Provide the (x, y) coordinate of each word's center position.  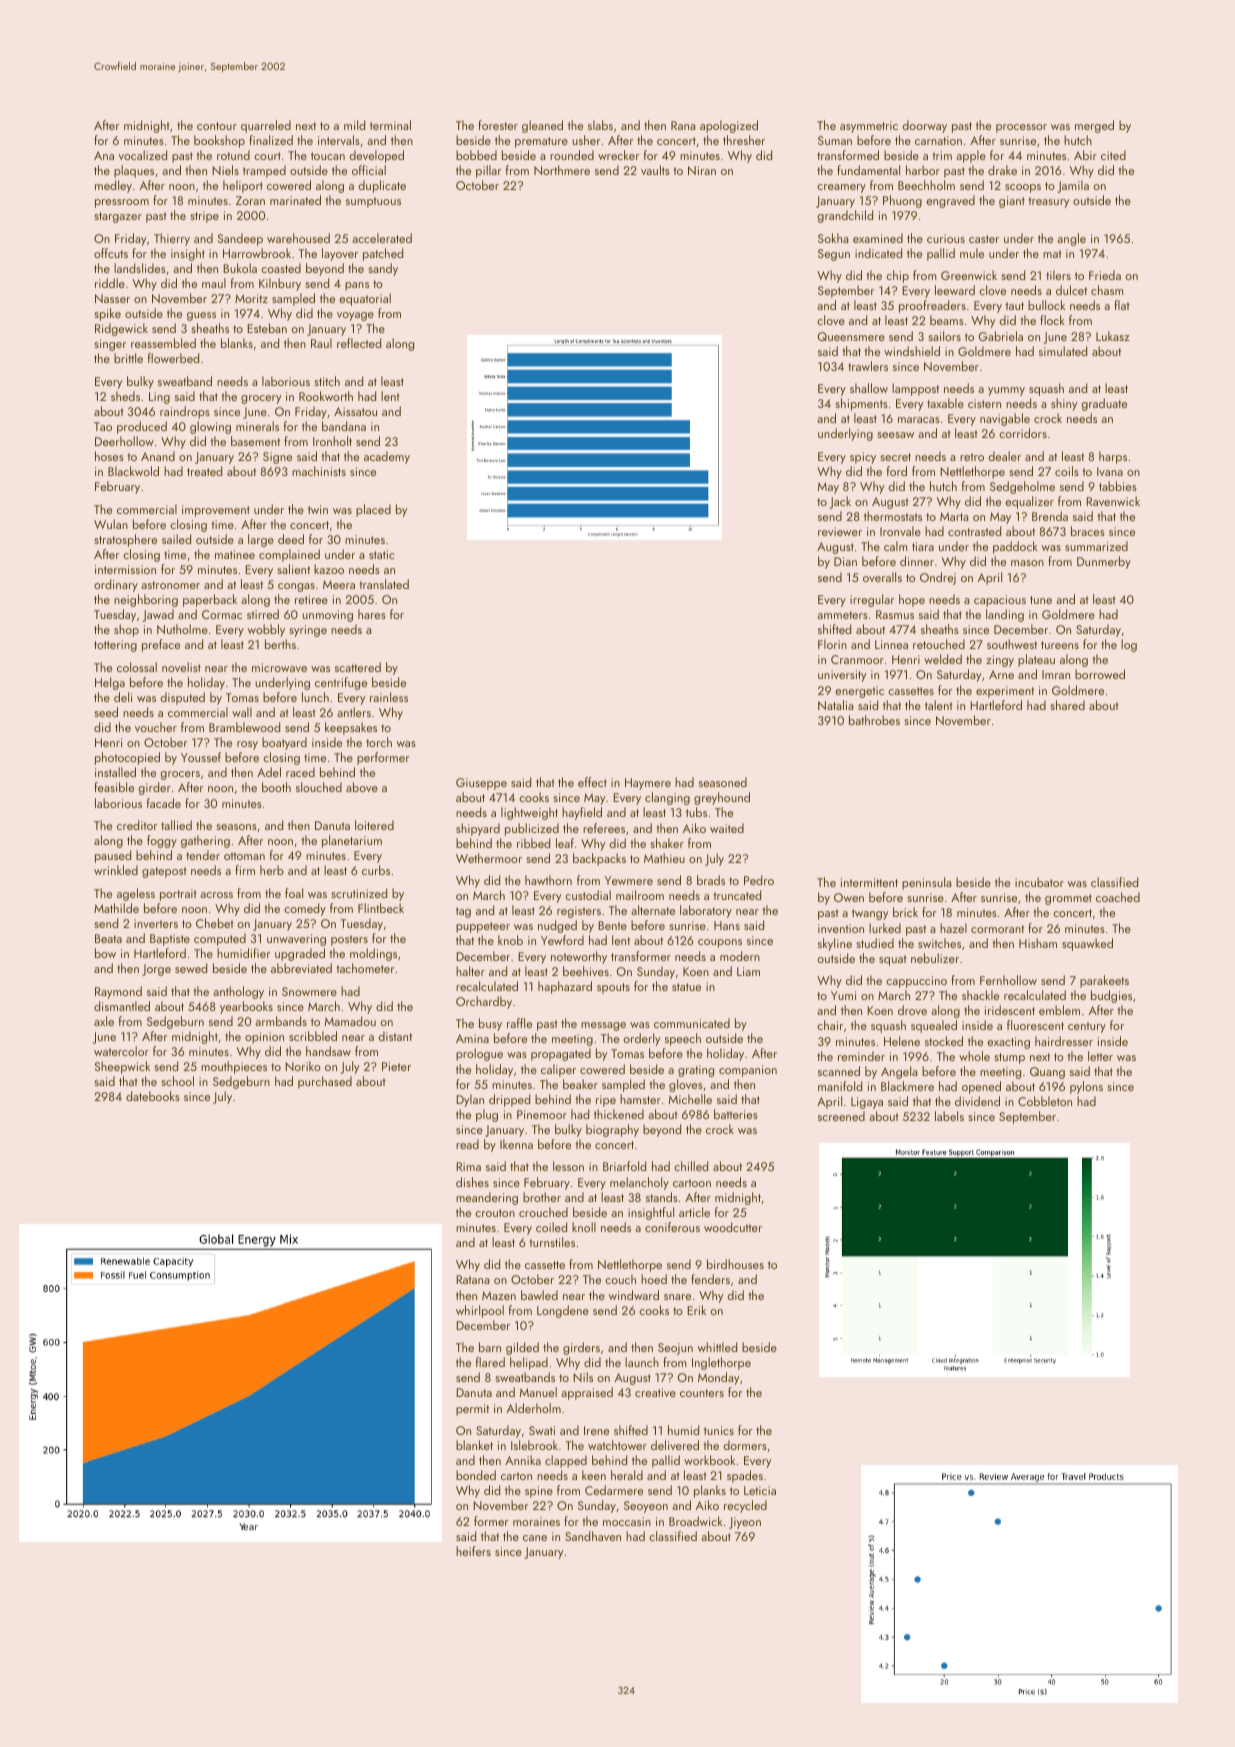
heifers (473, 1551)
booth (276, 787)
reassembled (163, 343)
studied (875, 943)
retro (972, 457)
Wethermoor (489, 858)
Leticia (760, 1490)
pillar (488, 171)
